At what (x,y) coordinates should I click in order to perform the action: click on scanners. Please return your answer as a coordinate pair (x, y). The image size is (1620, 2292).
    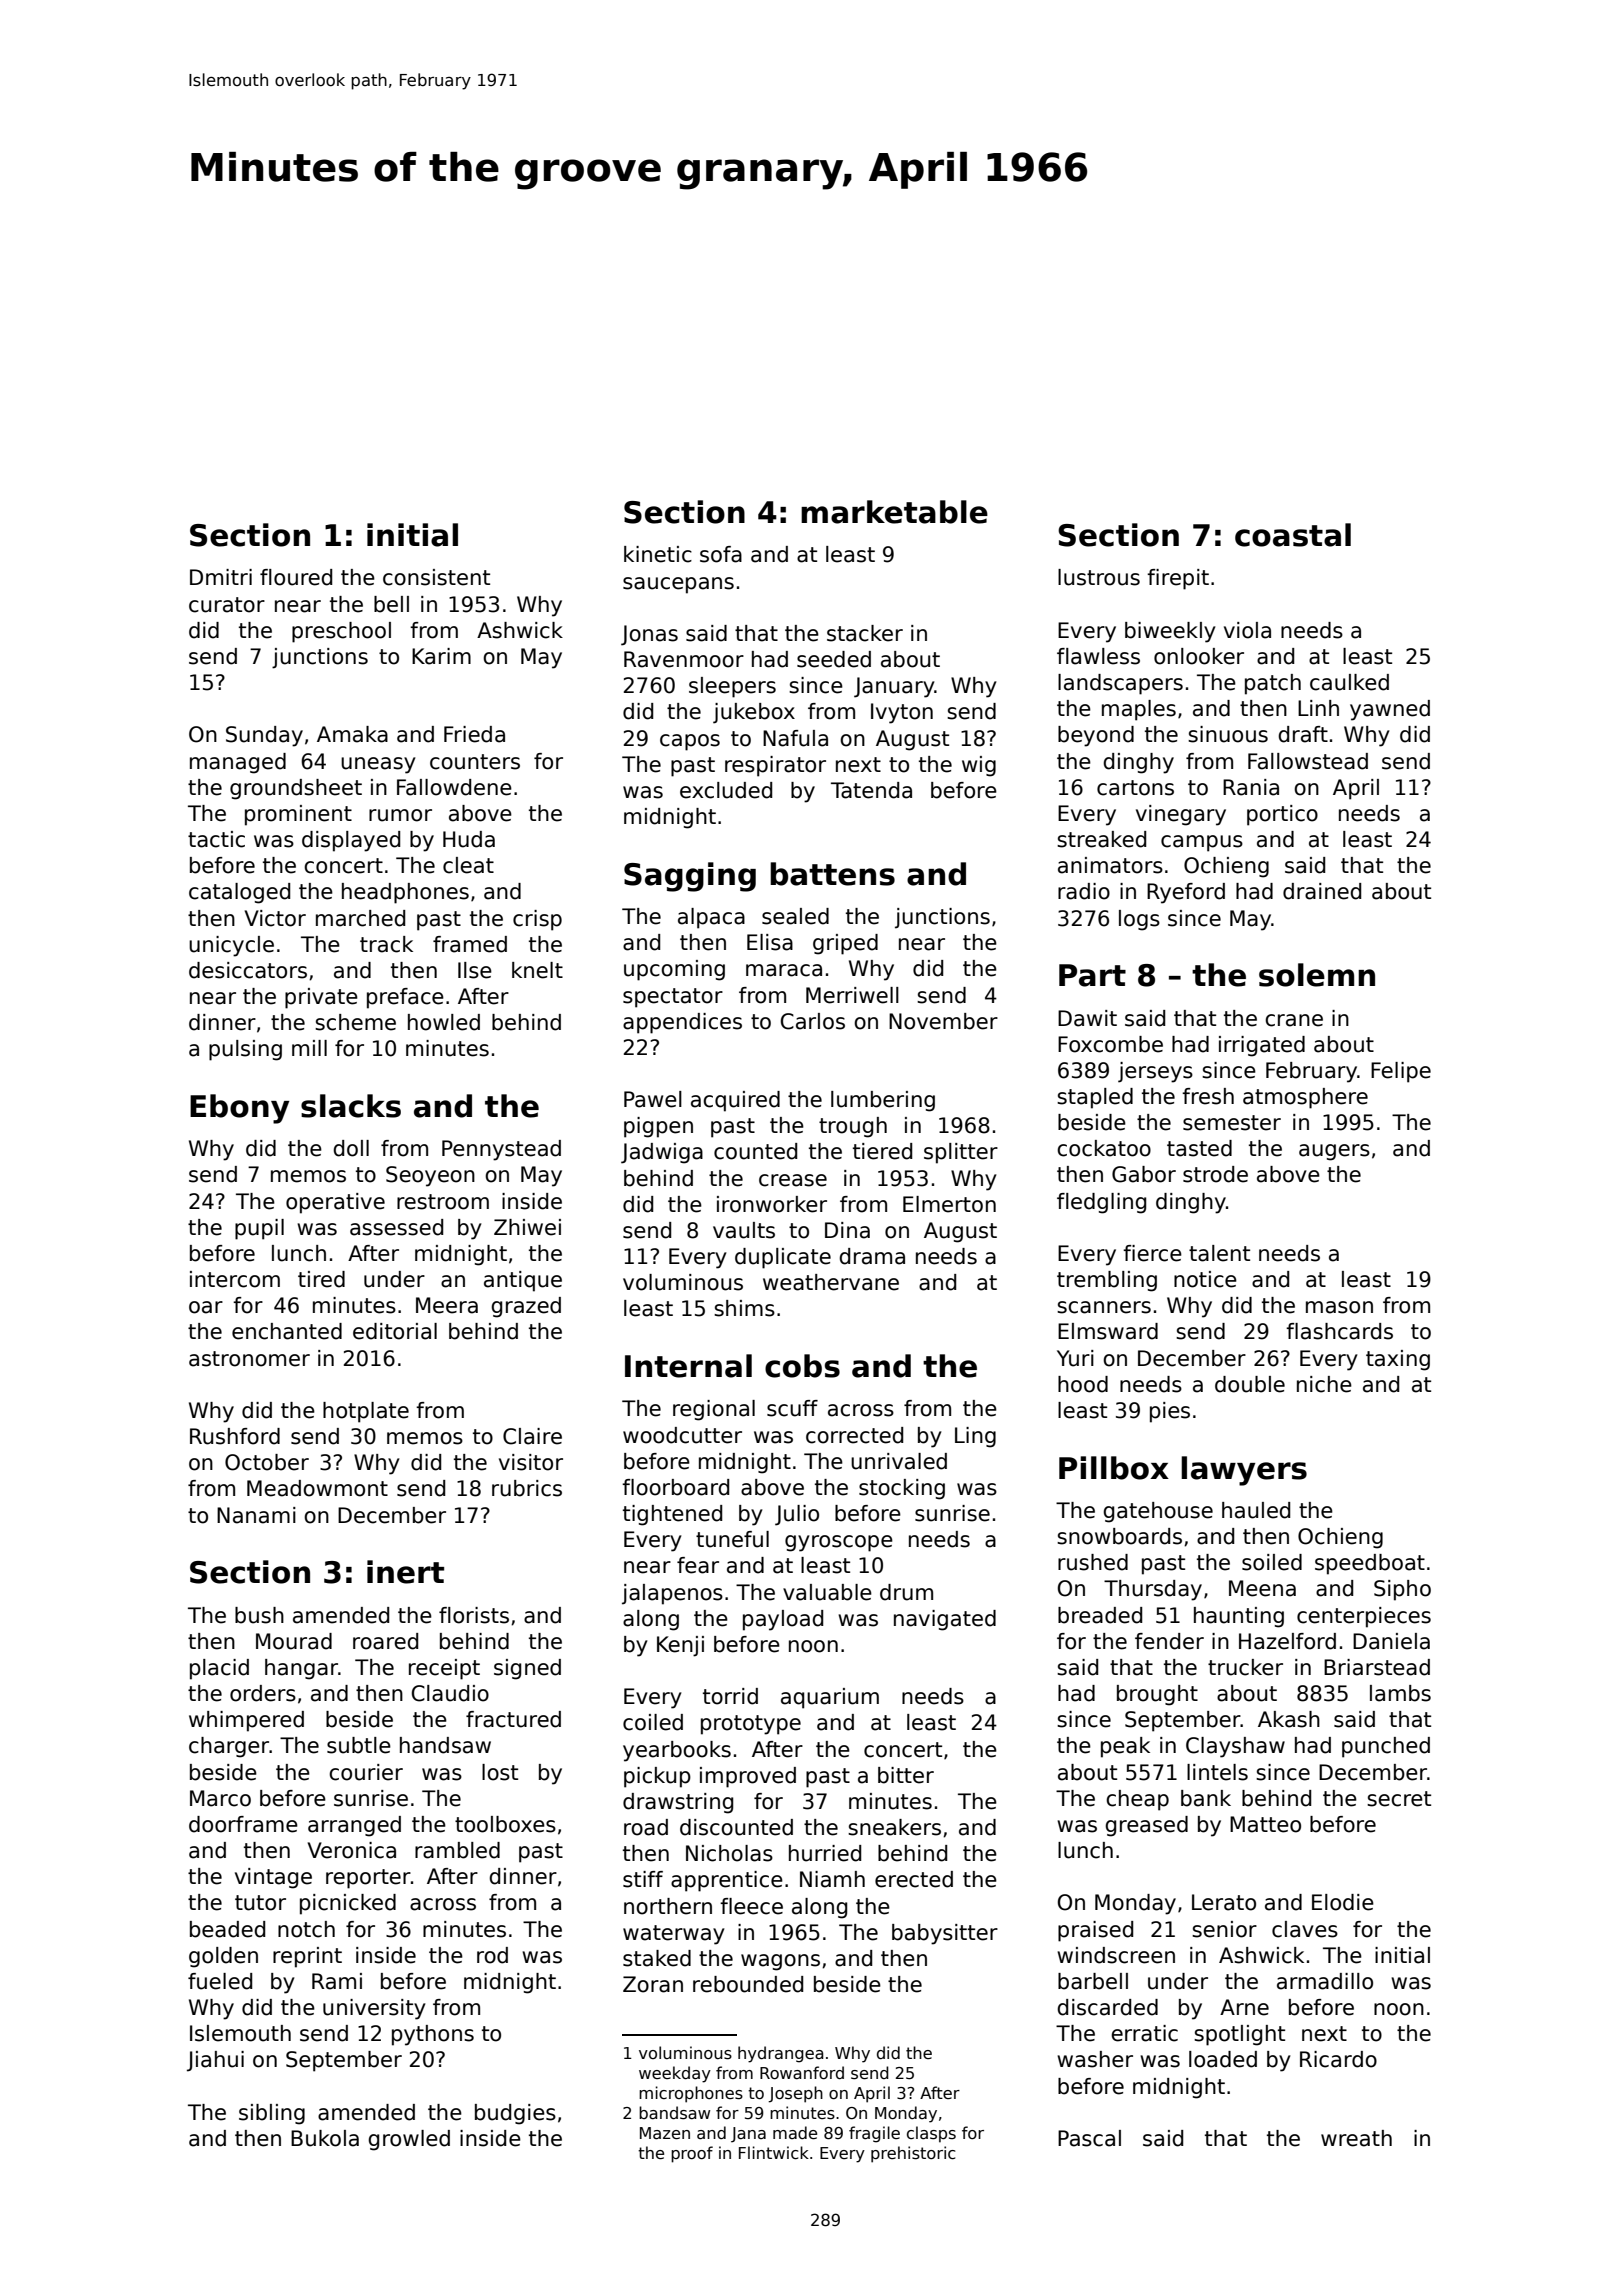
    Looking at the image, I should click on (1104, 1307).
